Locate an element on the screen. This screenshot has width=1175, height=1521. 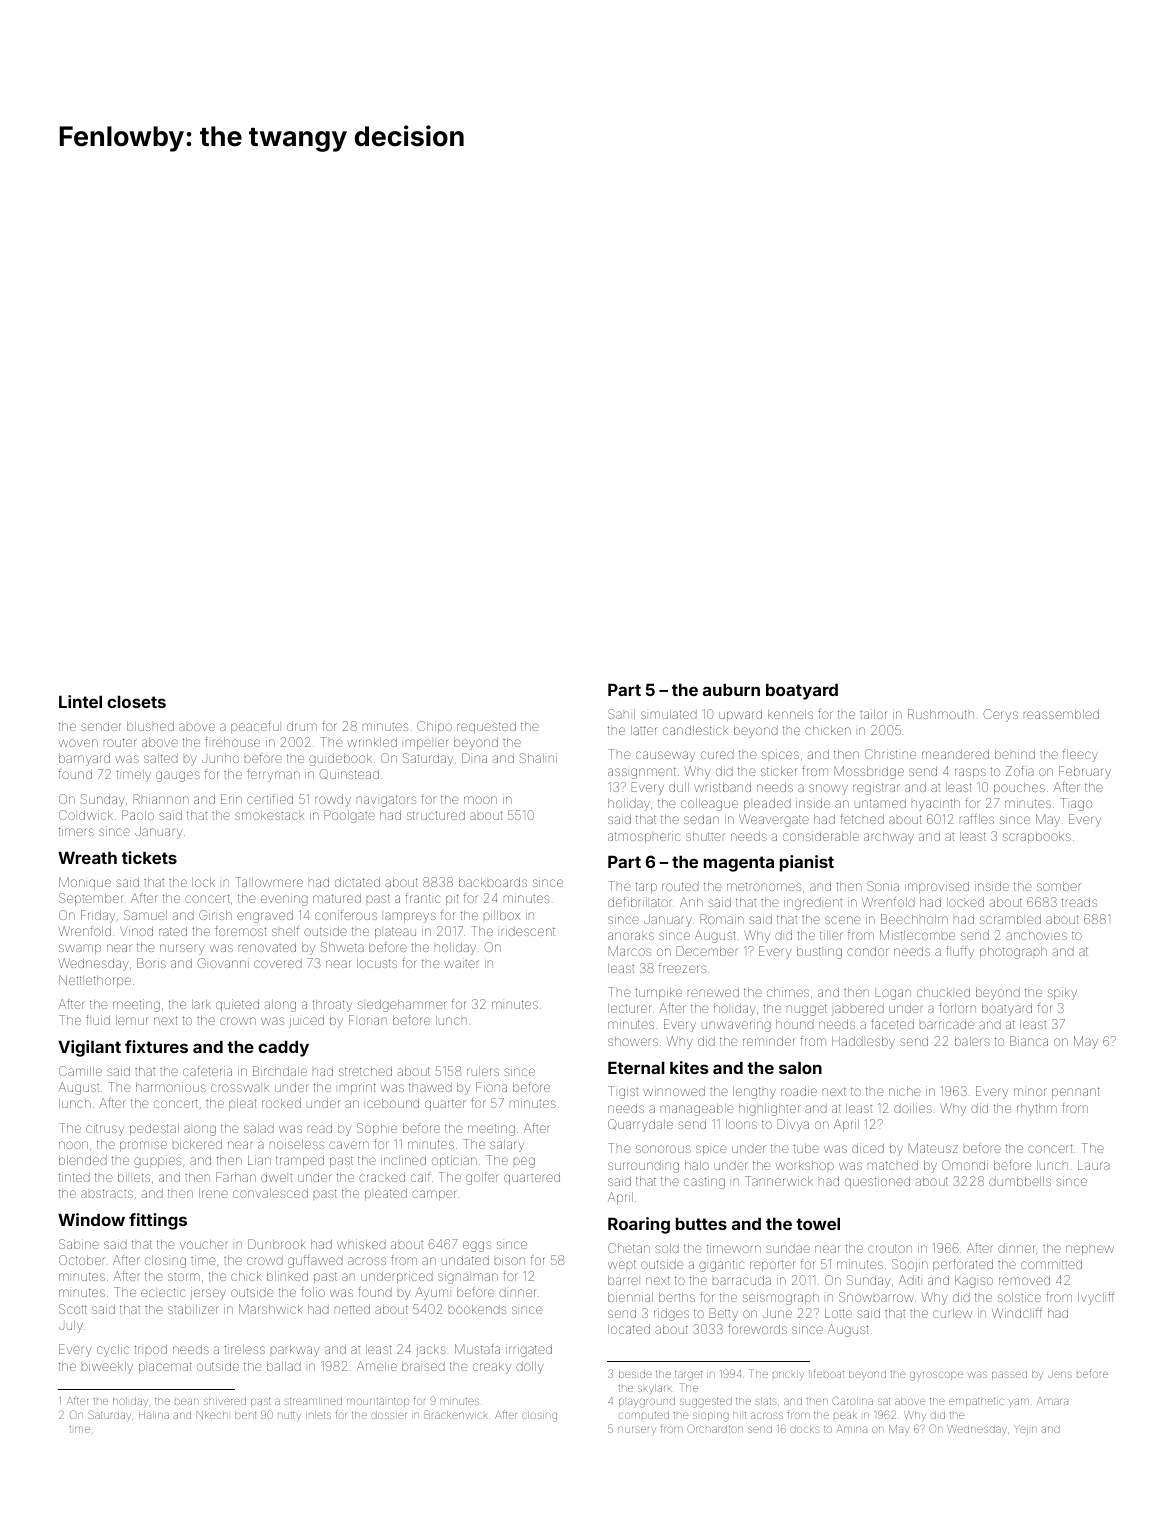
ridges is located at coordinates (671, 1314).
